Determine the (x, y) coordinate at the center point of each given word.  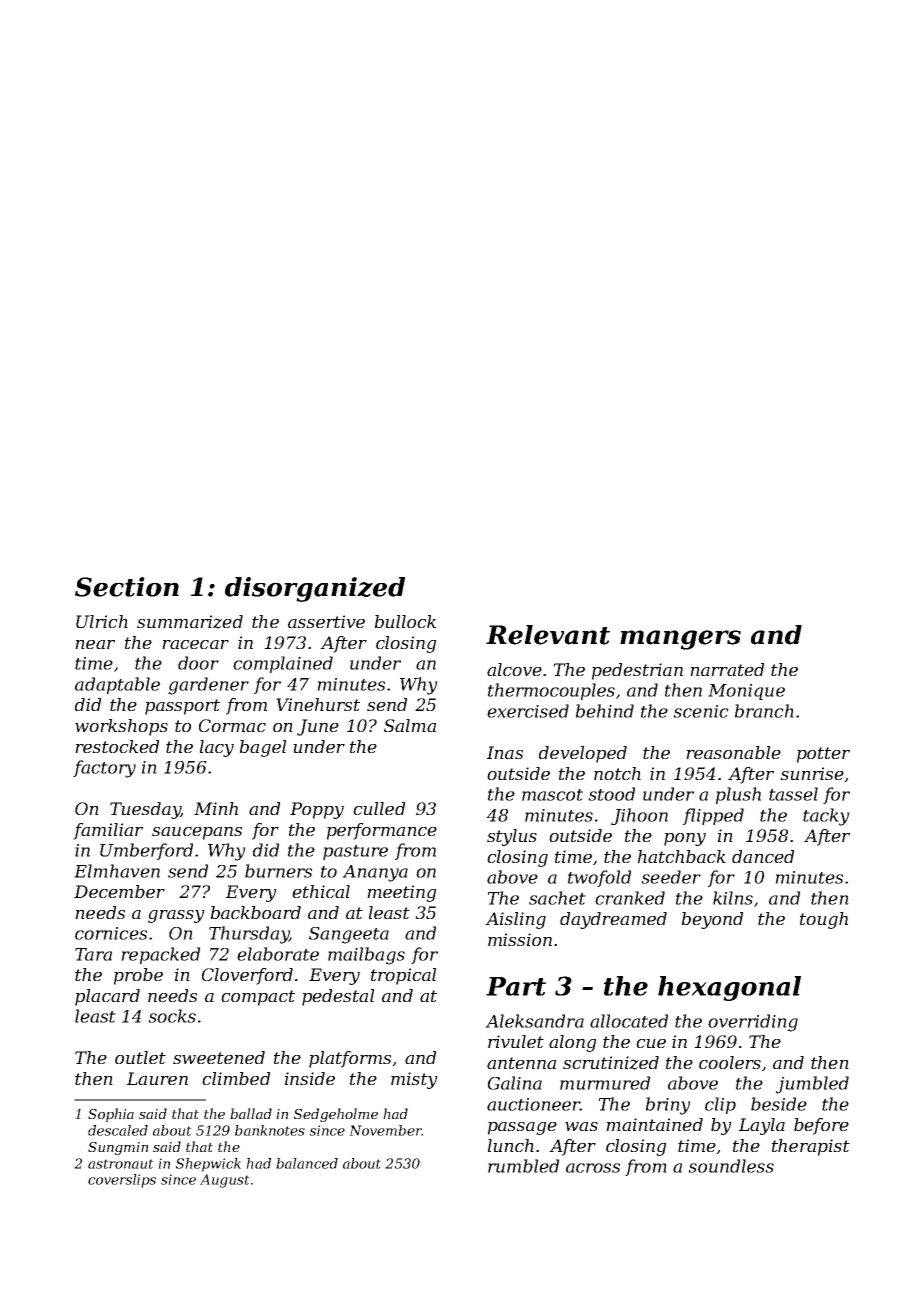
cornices (111, 933)
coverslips (122, 1181)
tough (824, 920)
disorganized (315, 589)
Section (127, 587)
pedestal (338, 997)
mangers (680, 640)
